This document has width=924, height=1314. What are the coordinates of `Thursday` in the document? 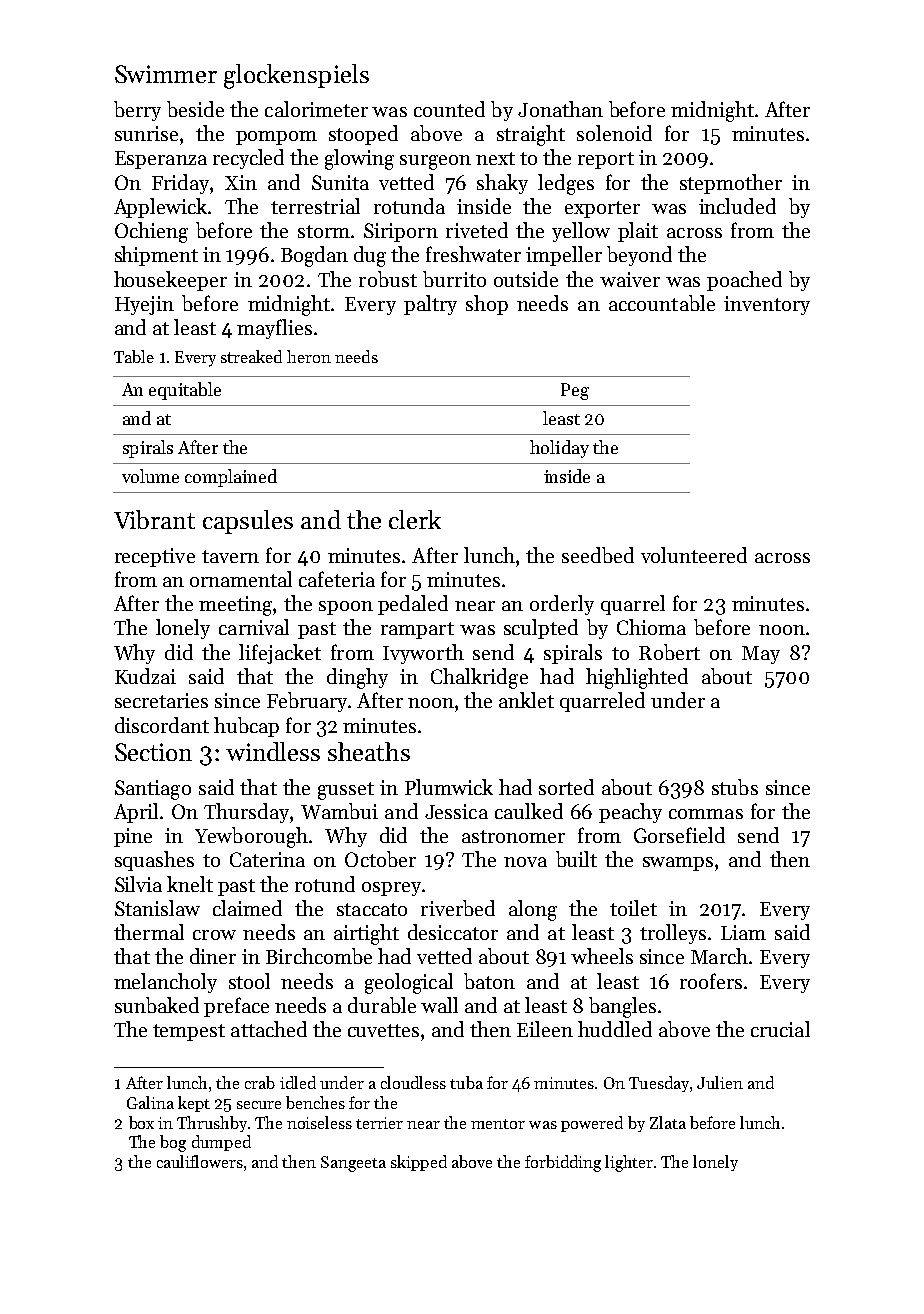 It's located at (246, 813).
